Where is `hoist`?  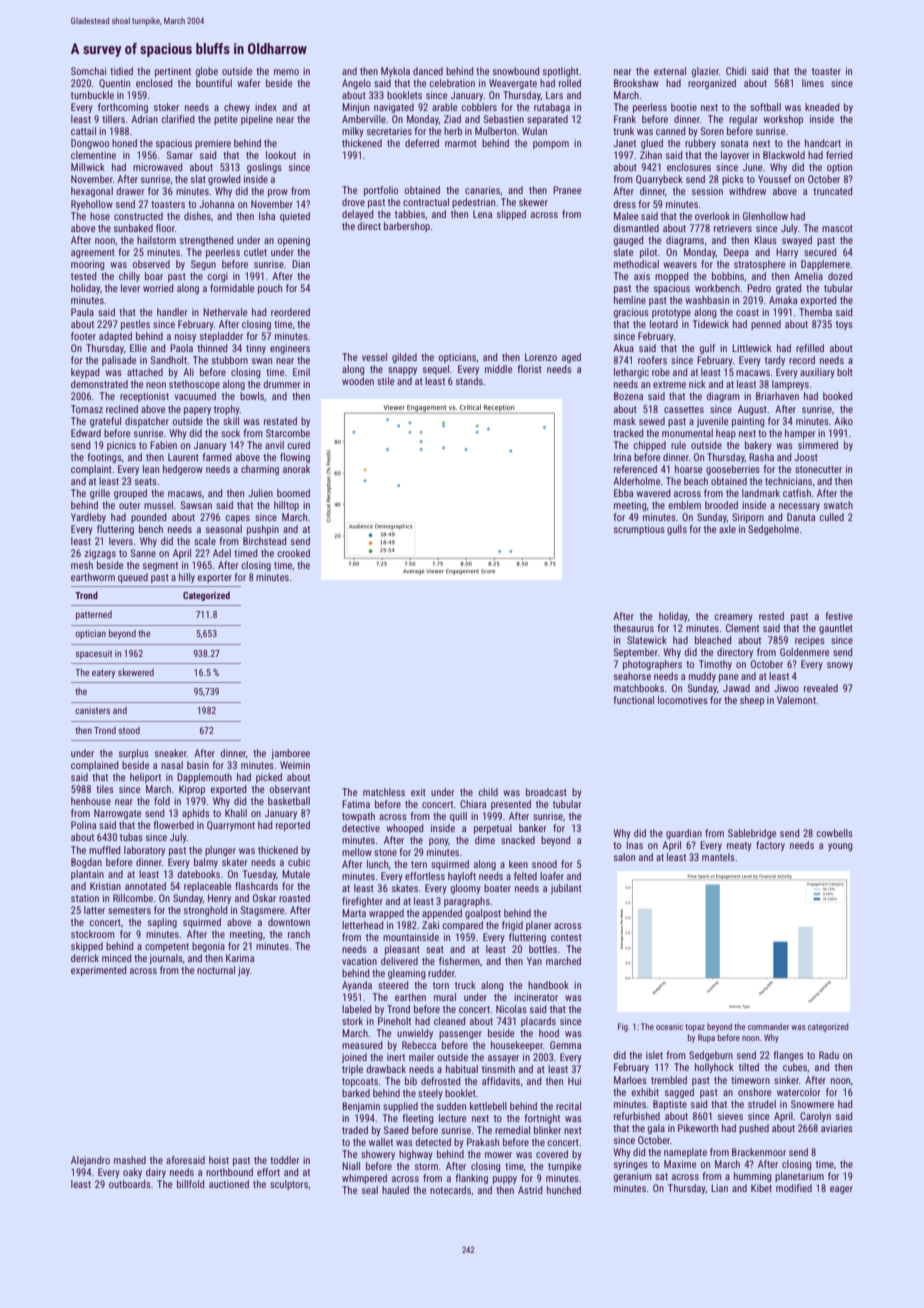
hoist is located at coordinates (219, 1160).
